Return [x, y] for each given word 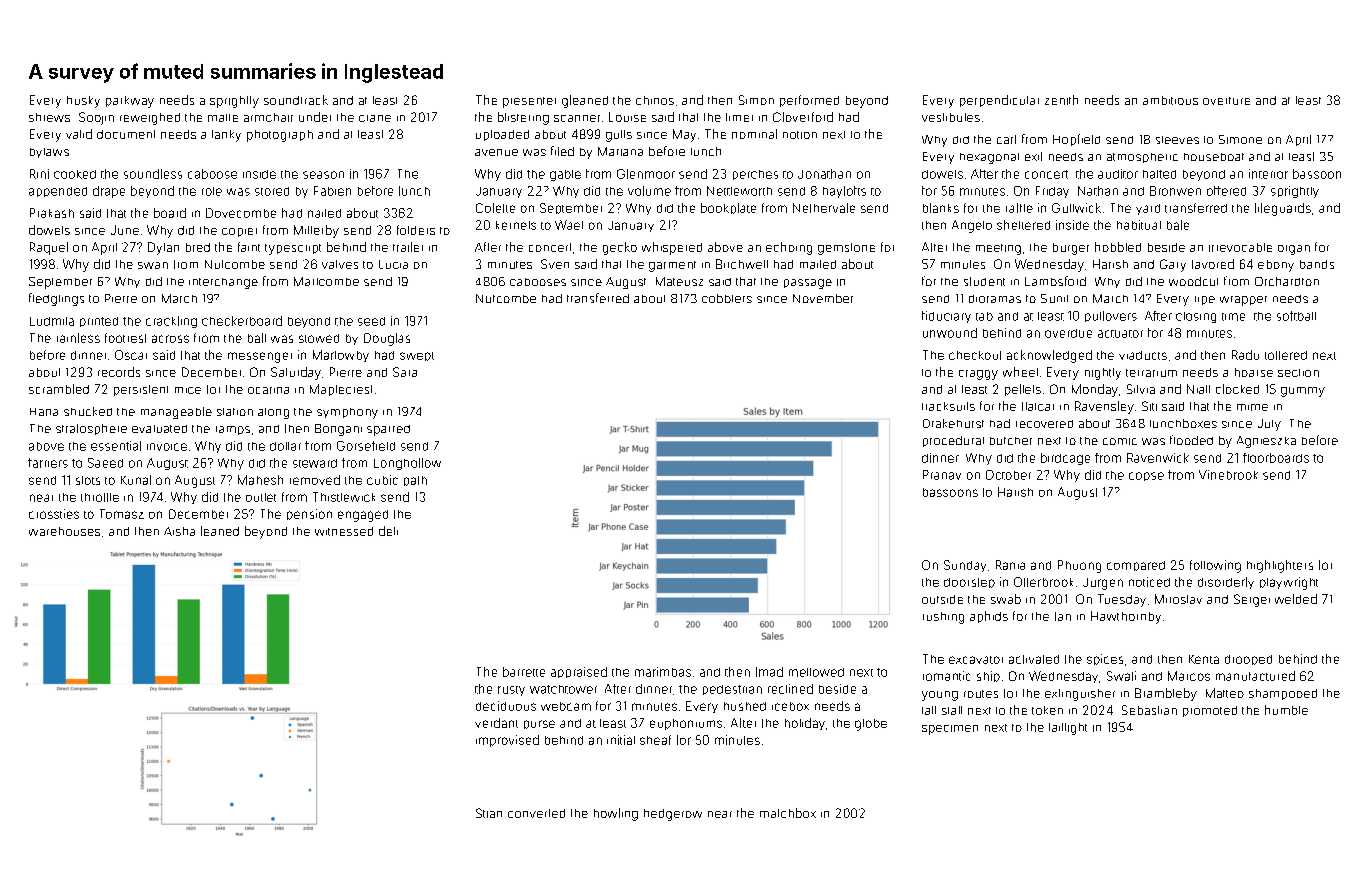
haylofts [844, 192]
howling [616, 814]
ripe [1205, 300]
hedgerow [673, 815]
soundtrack [296, 100]
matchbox [788, 813]
